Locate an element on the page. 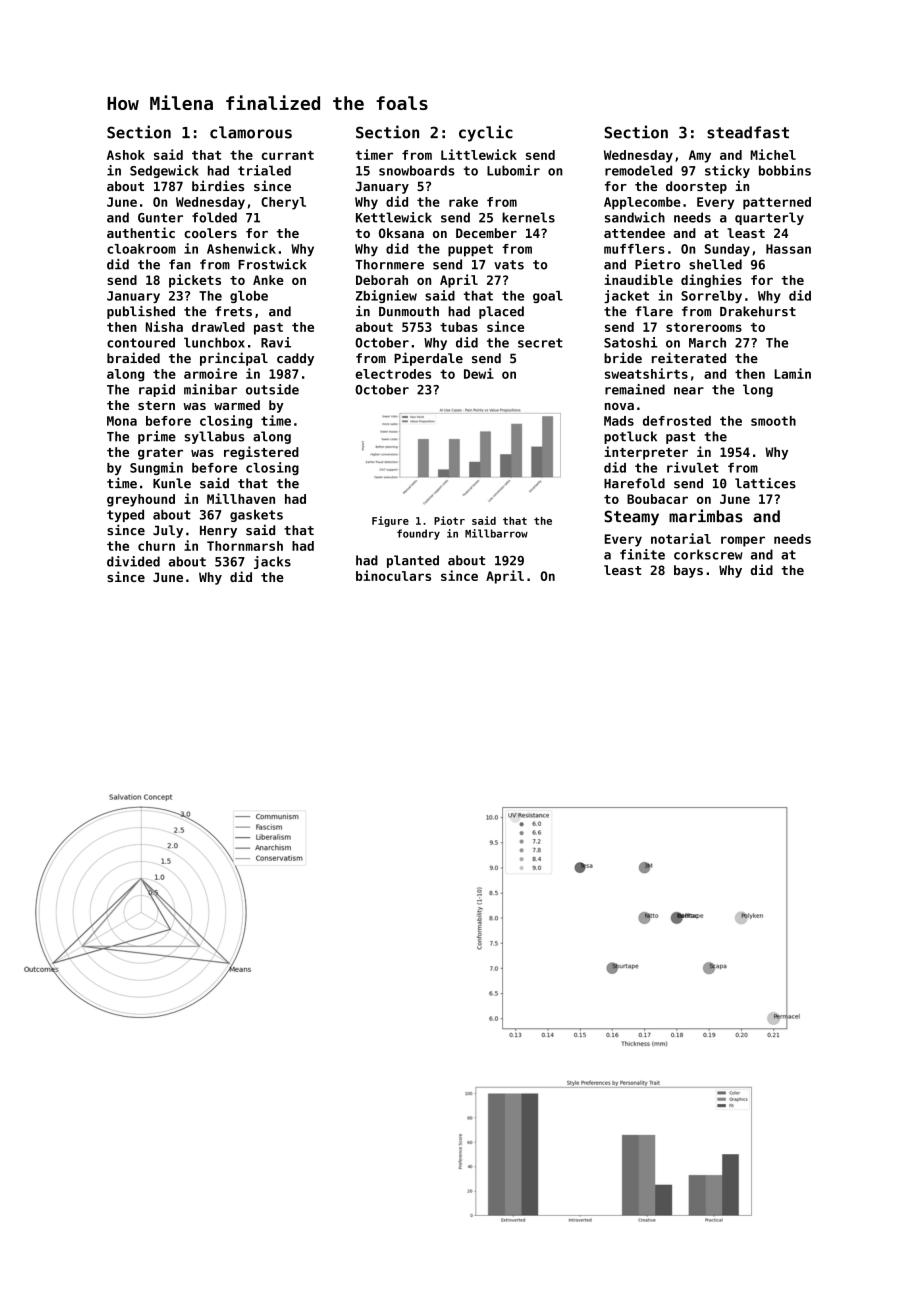 The height and width of the page is (1308, 924). vats is located at coordinates (509, 265).
